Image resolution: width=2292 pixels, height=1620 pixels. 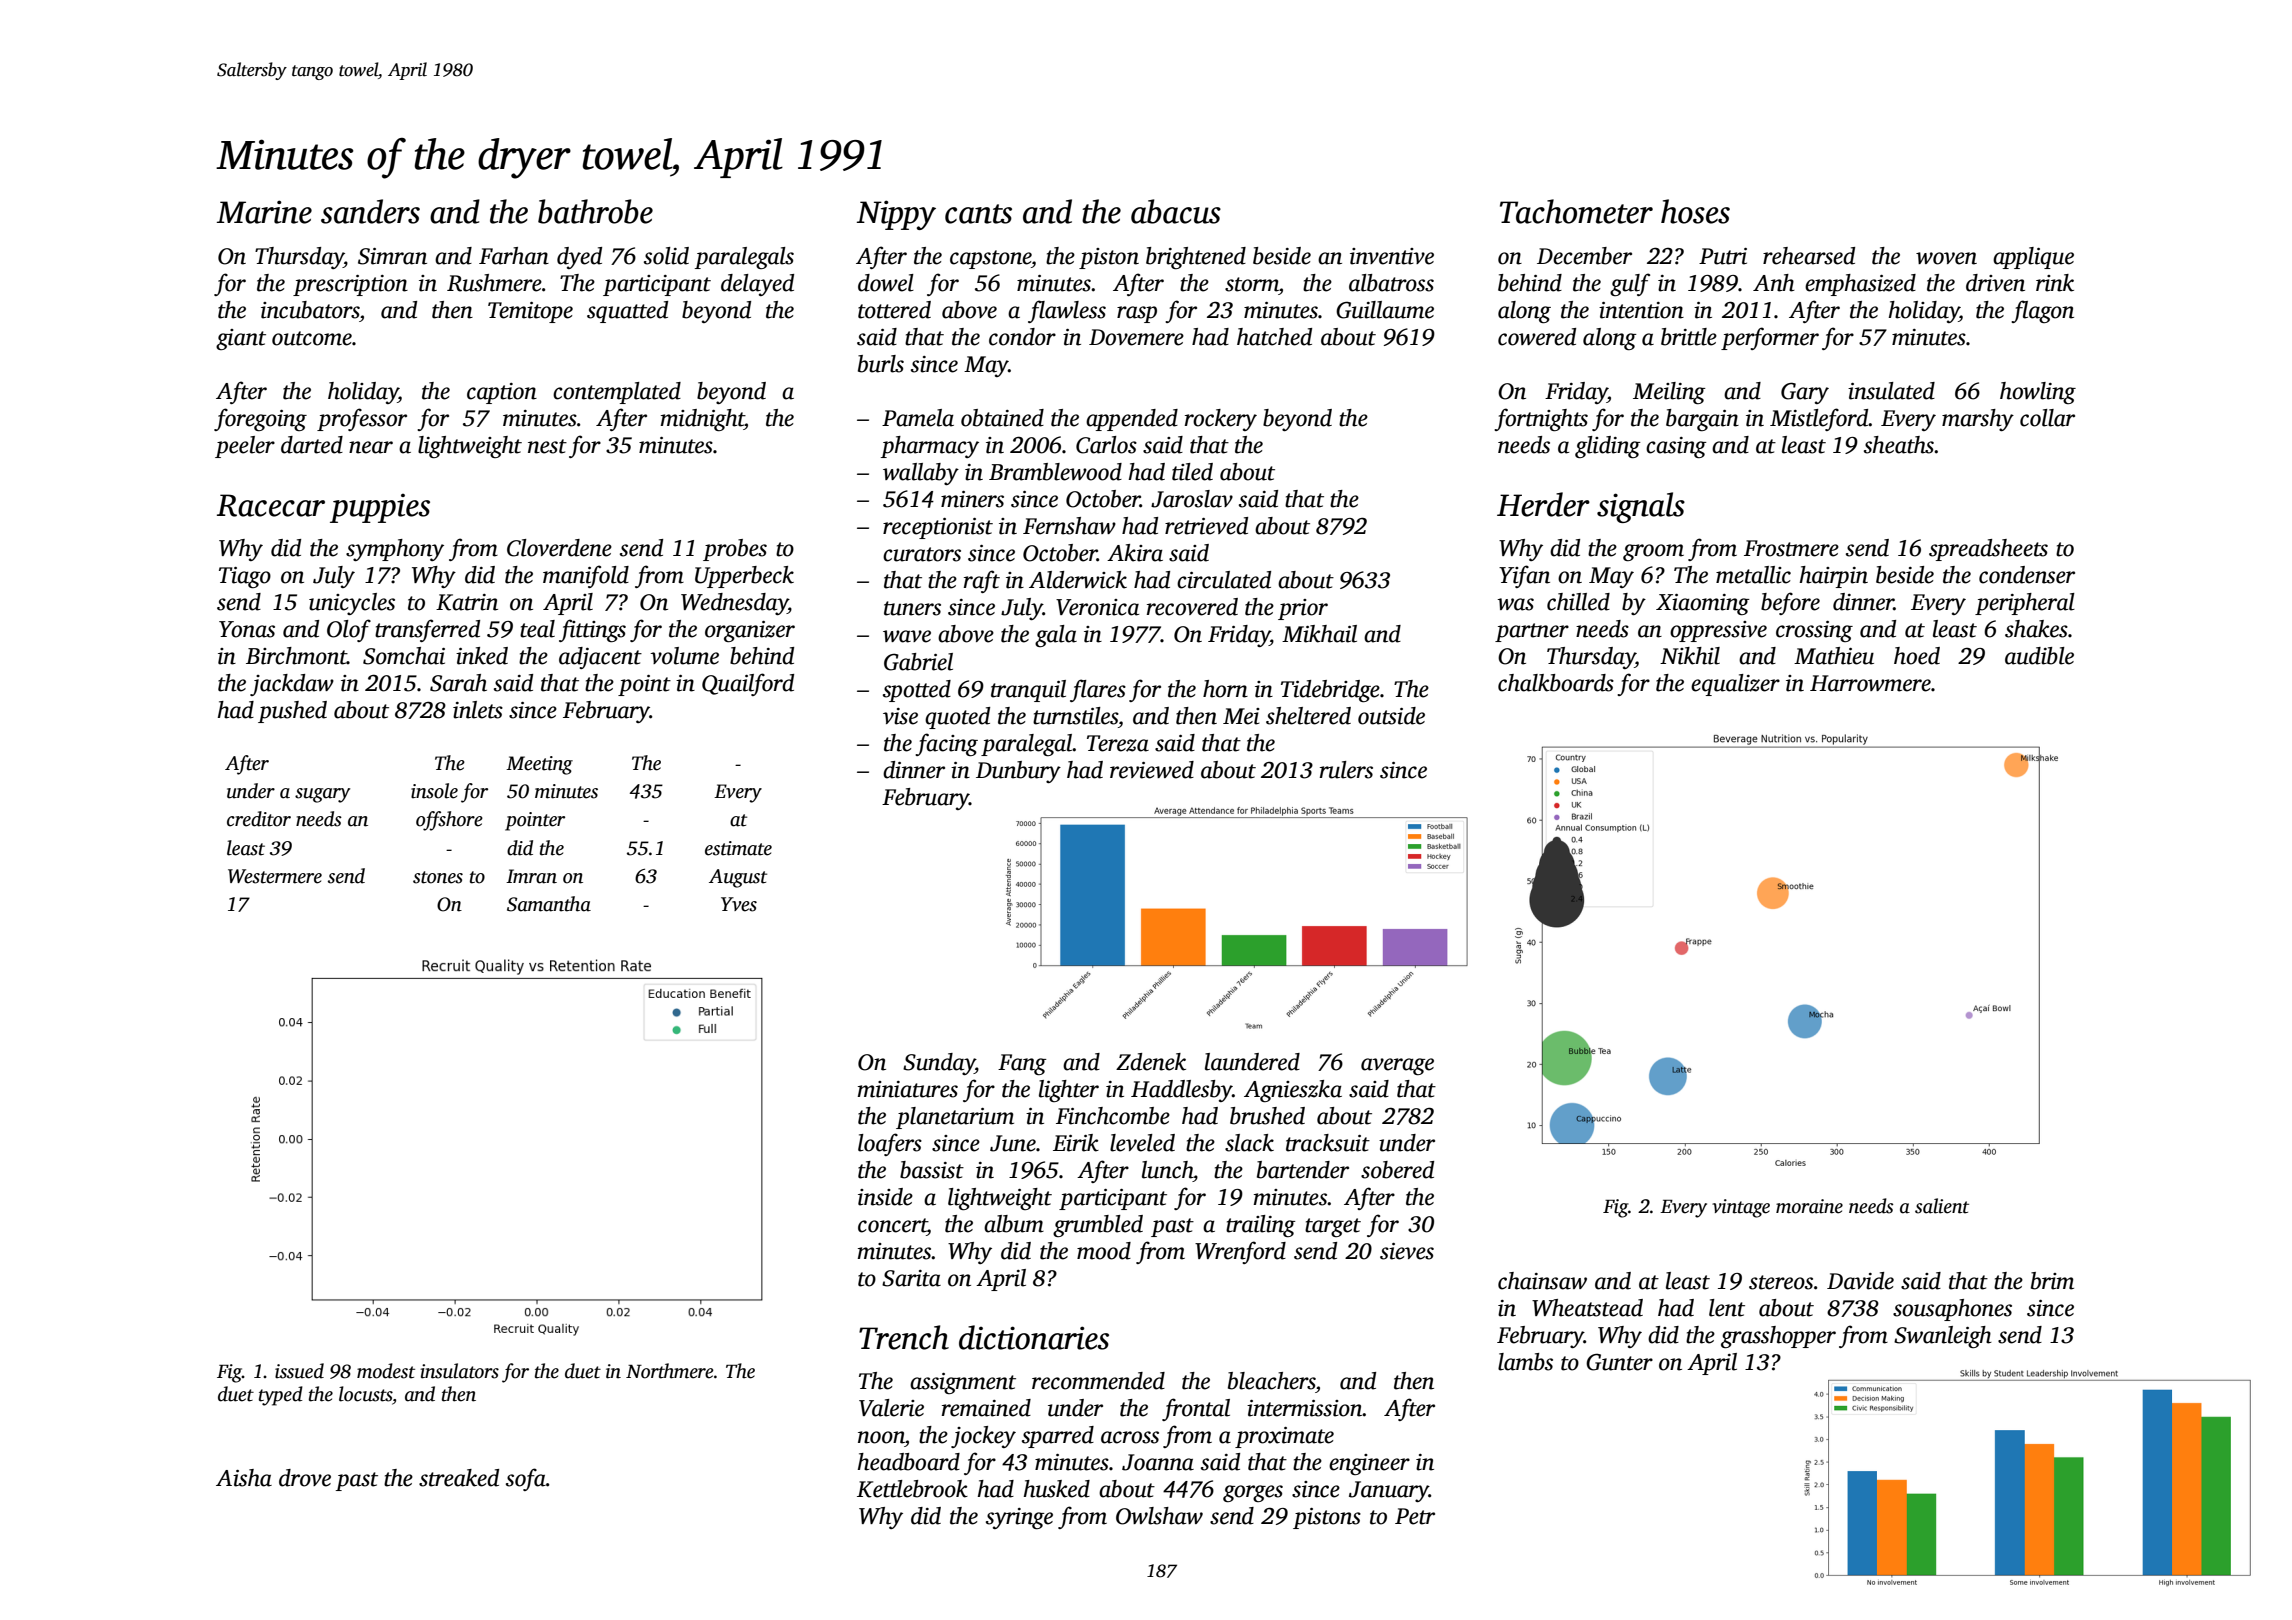 What do you see at coordinates (1293, 1091) in the document?
I see `Agnieszka` at bounding box center [1293, 1091].
